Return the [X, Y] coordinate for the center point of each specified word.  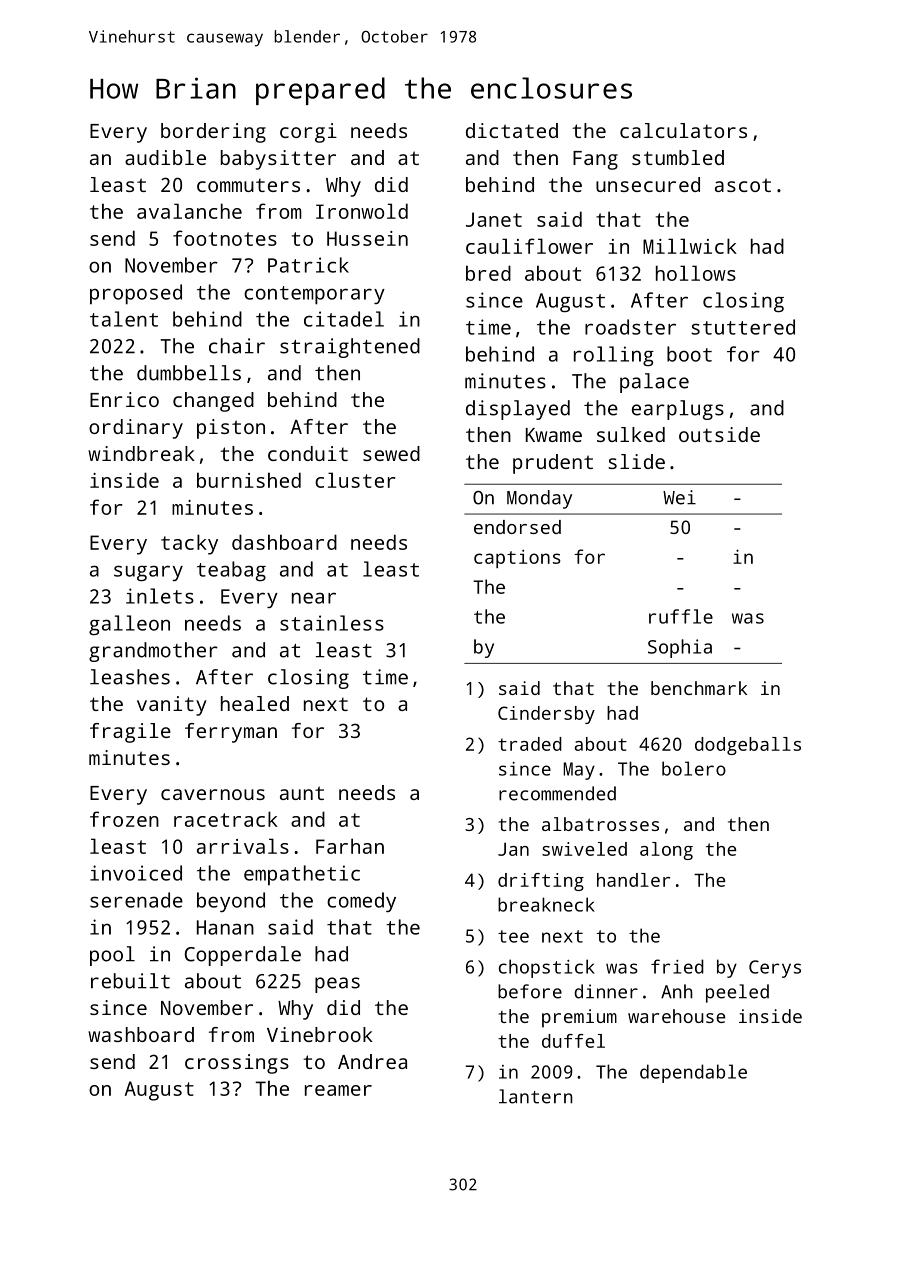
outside [719, 434]
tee [513, 936]
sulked [631, 434]
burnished [249, 480]
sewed [391, 453]
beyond [231, 902]
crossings [237, 1064]
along [666, 851]
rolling [614, 356]
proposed [136, 294]
